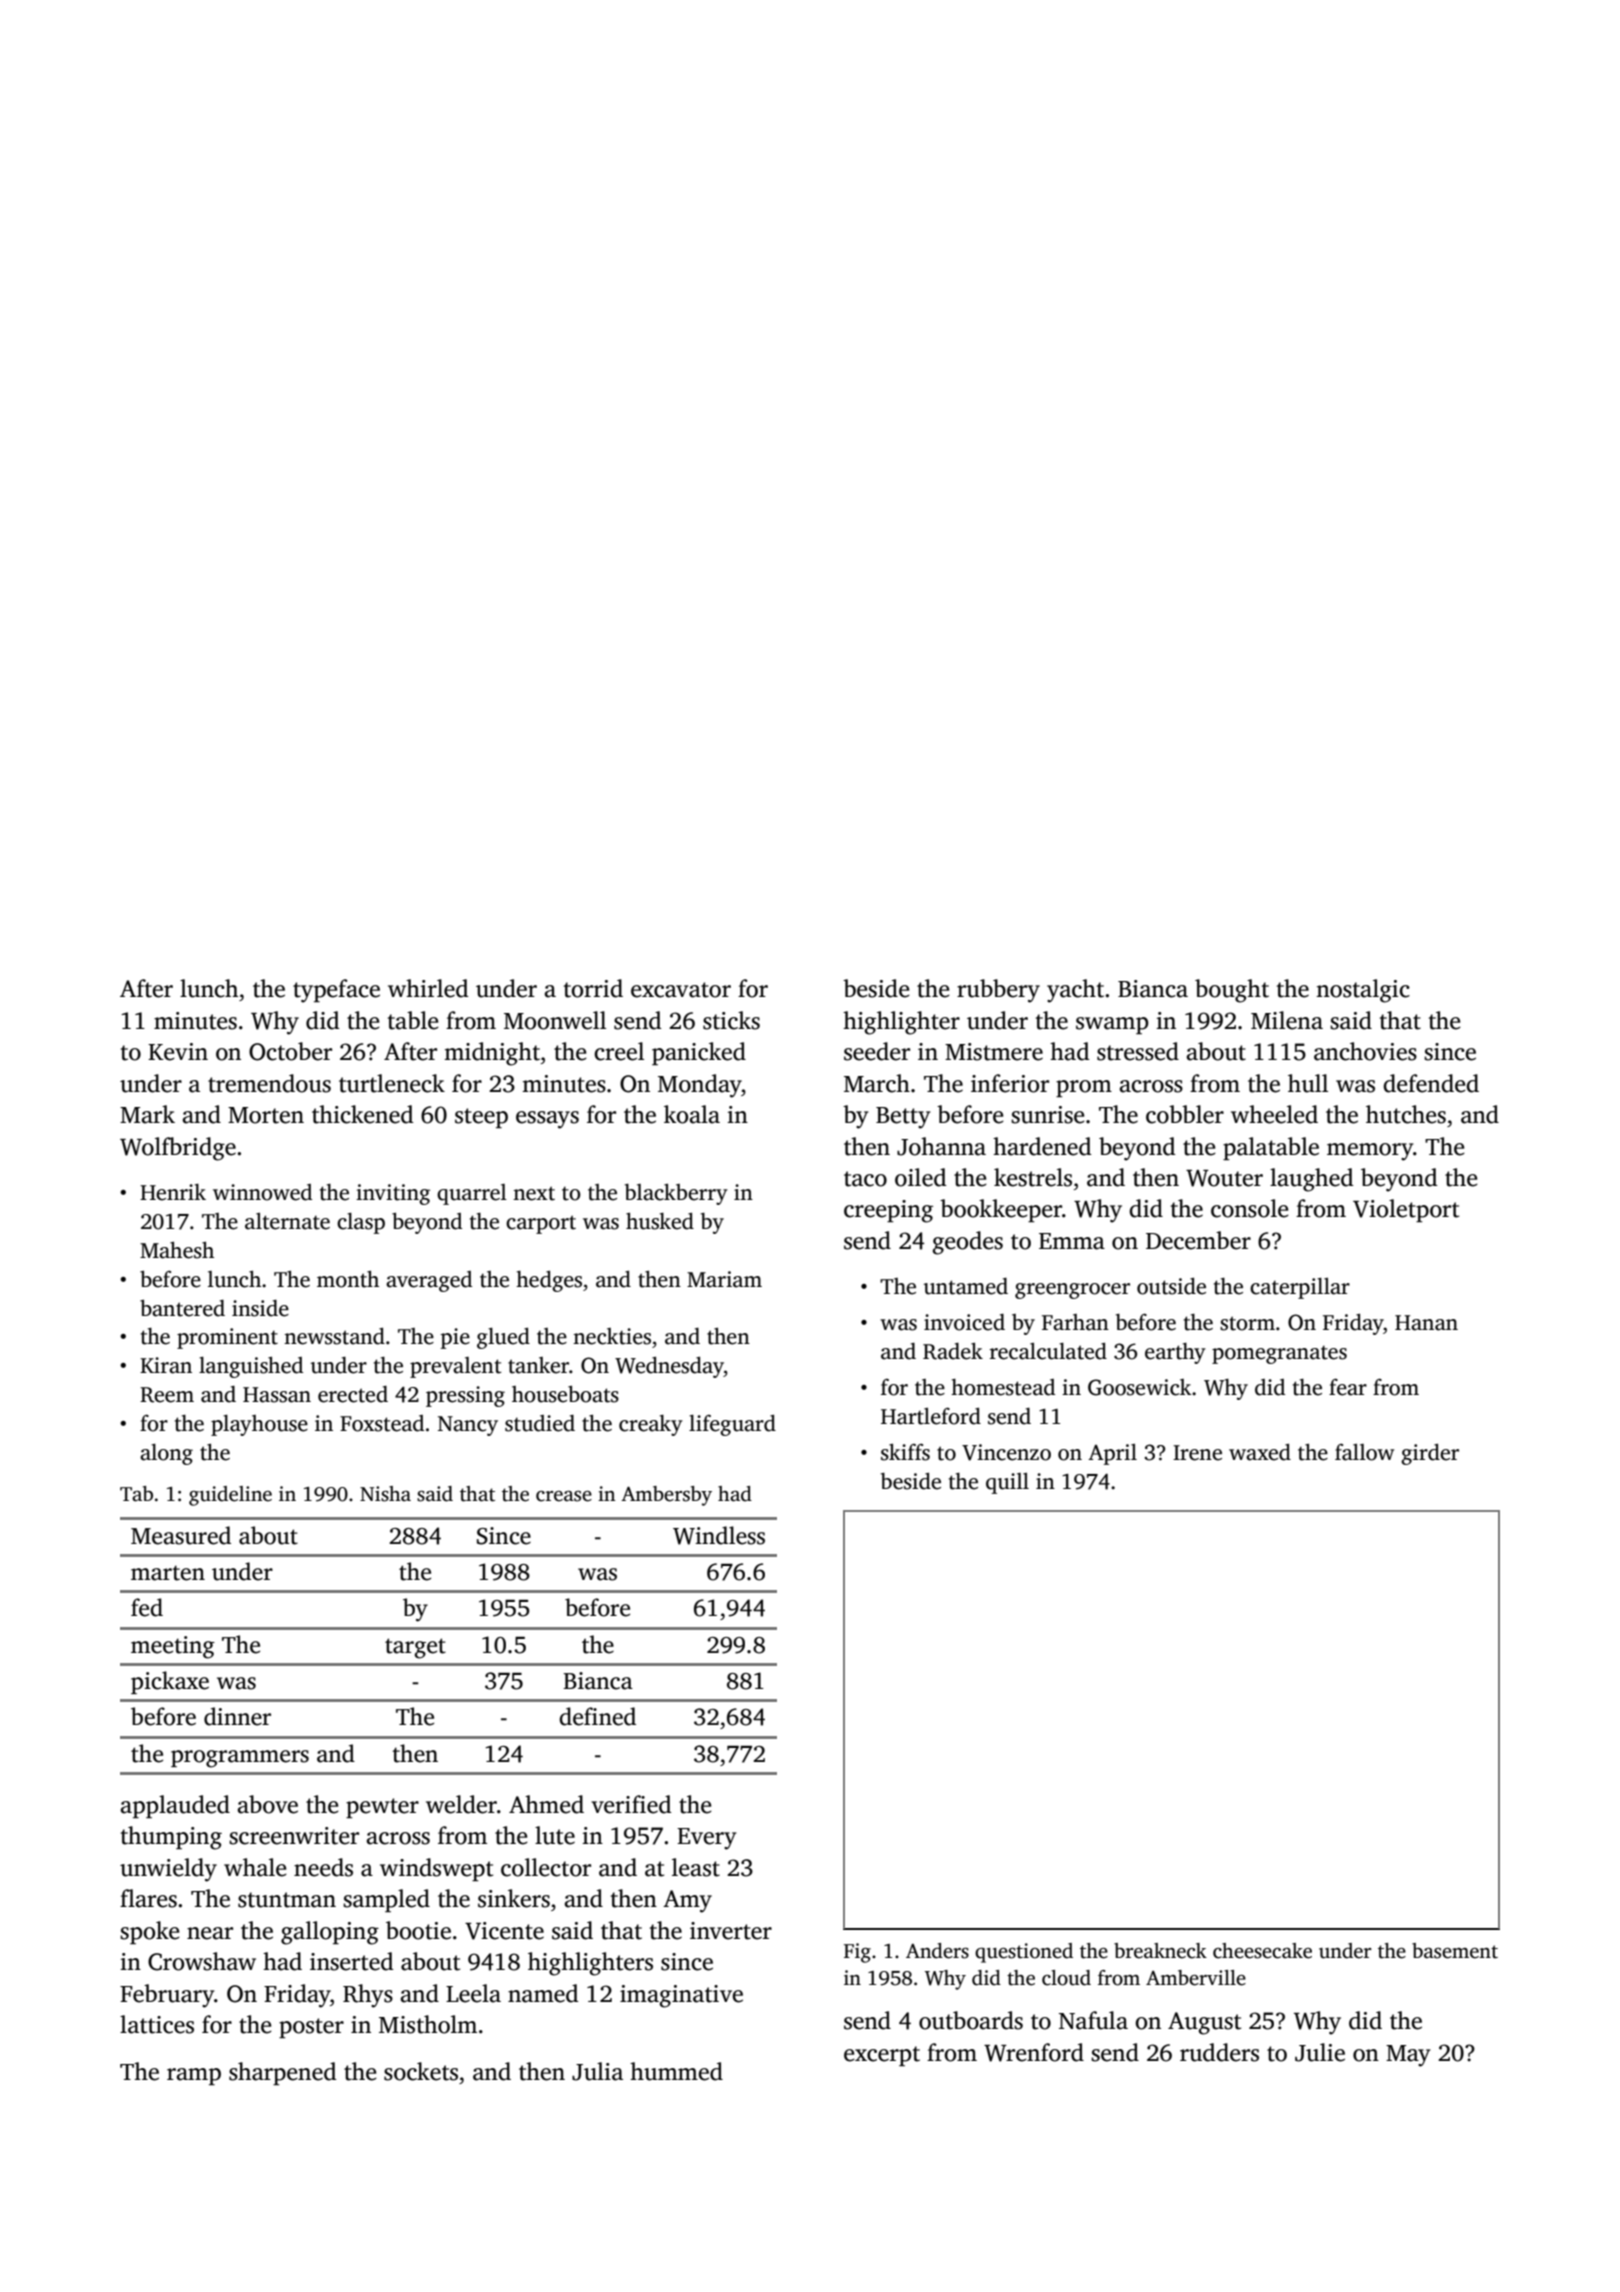 This screenshot has height=2292, width=1620. Describe the element at coordinates (1364, 1452) in the screenshot. I see `fallow` at that location.
